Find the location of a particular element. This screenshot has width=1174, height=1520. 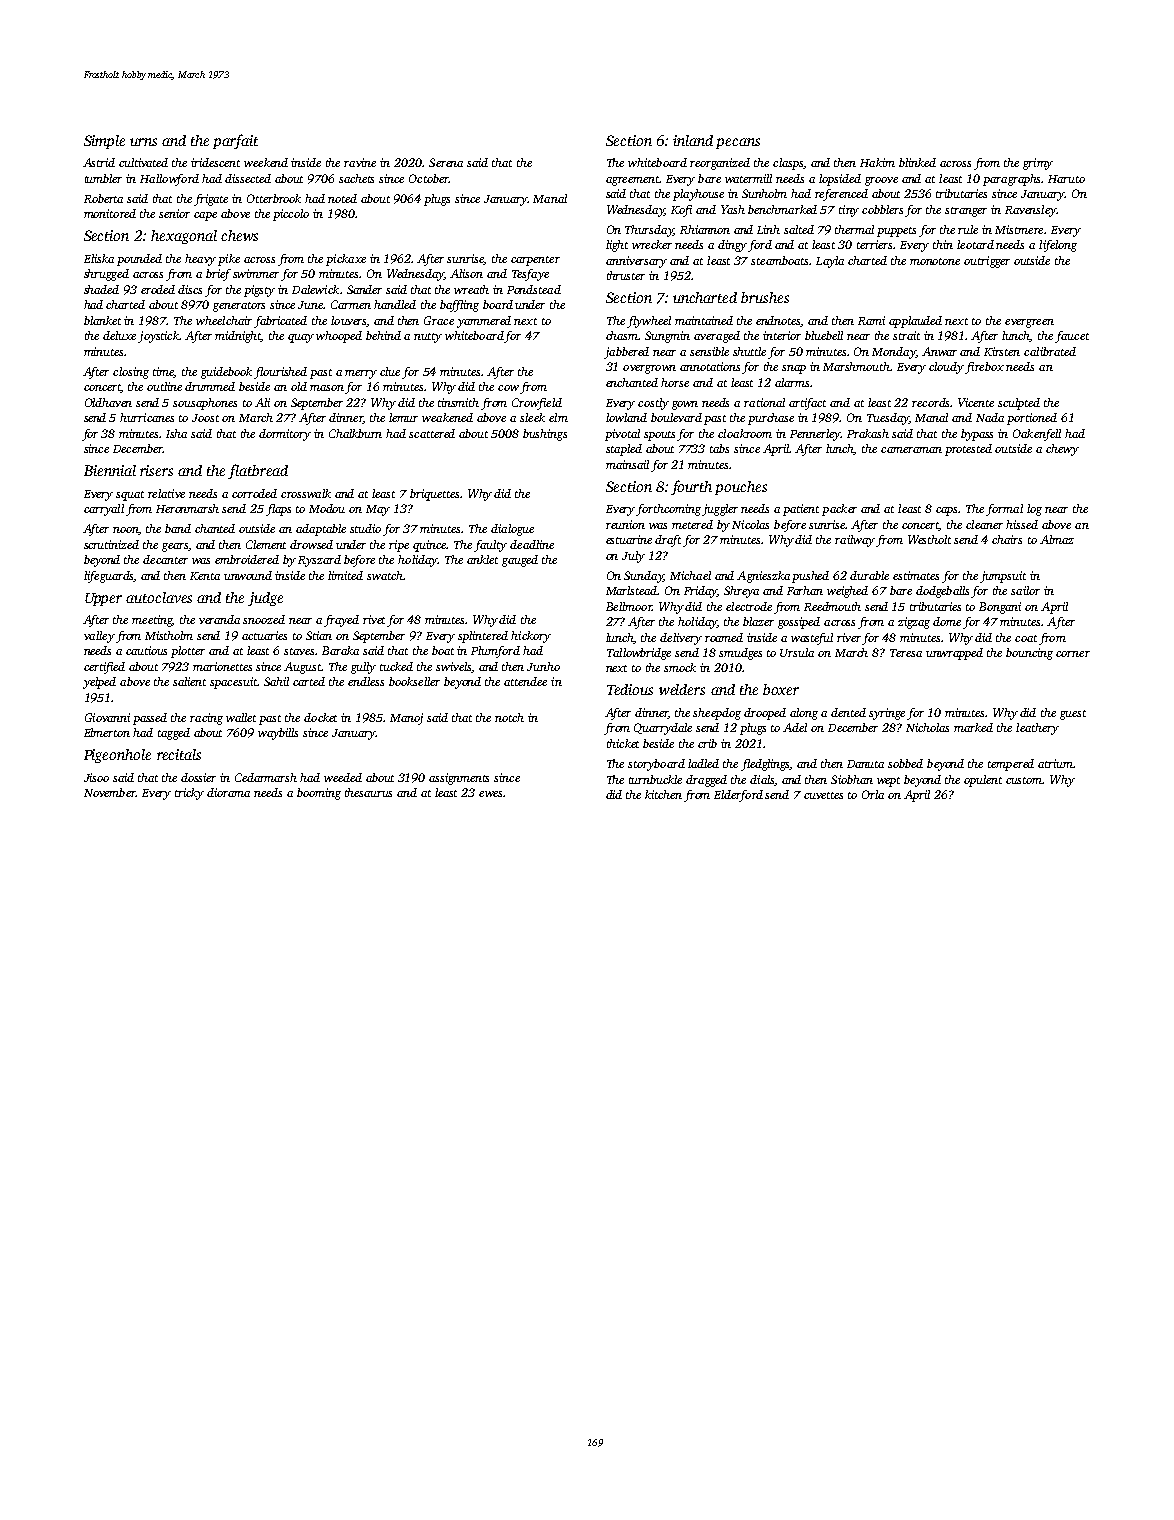

ewes is located at coordinates (490, 794).
